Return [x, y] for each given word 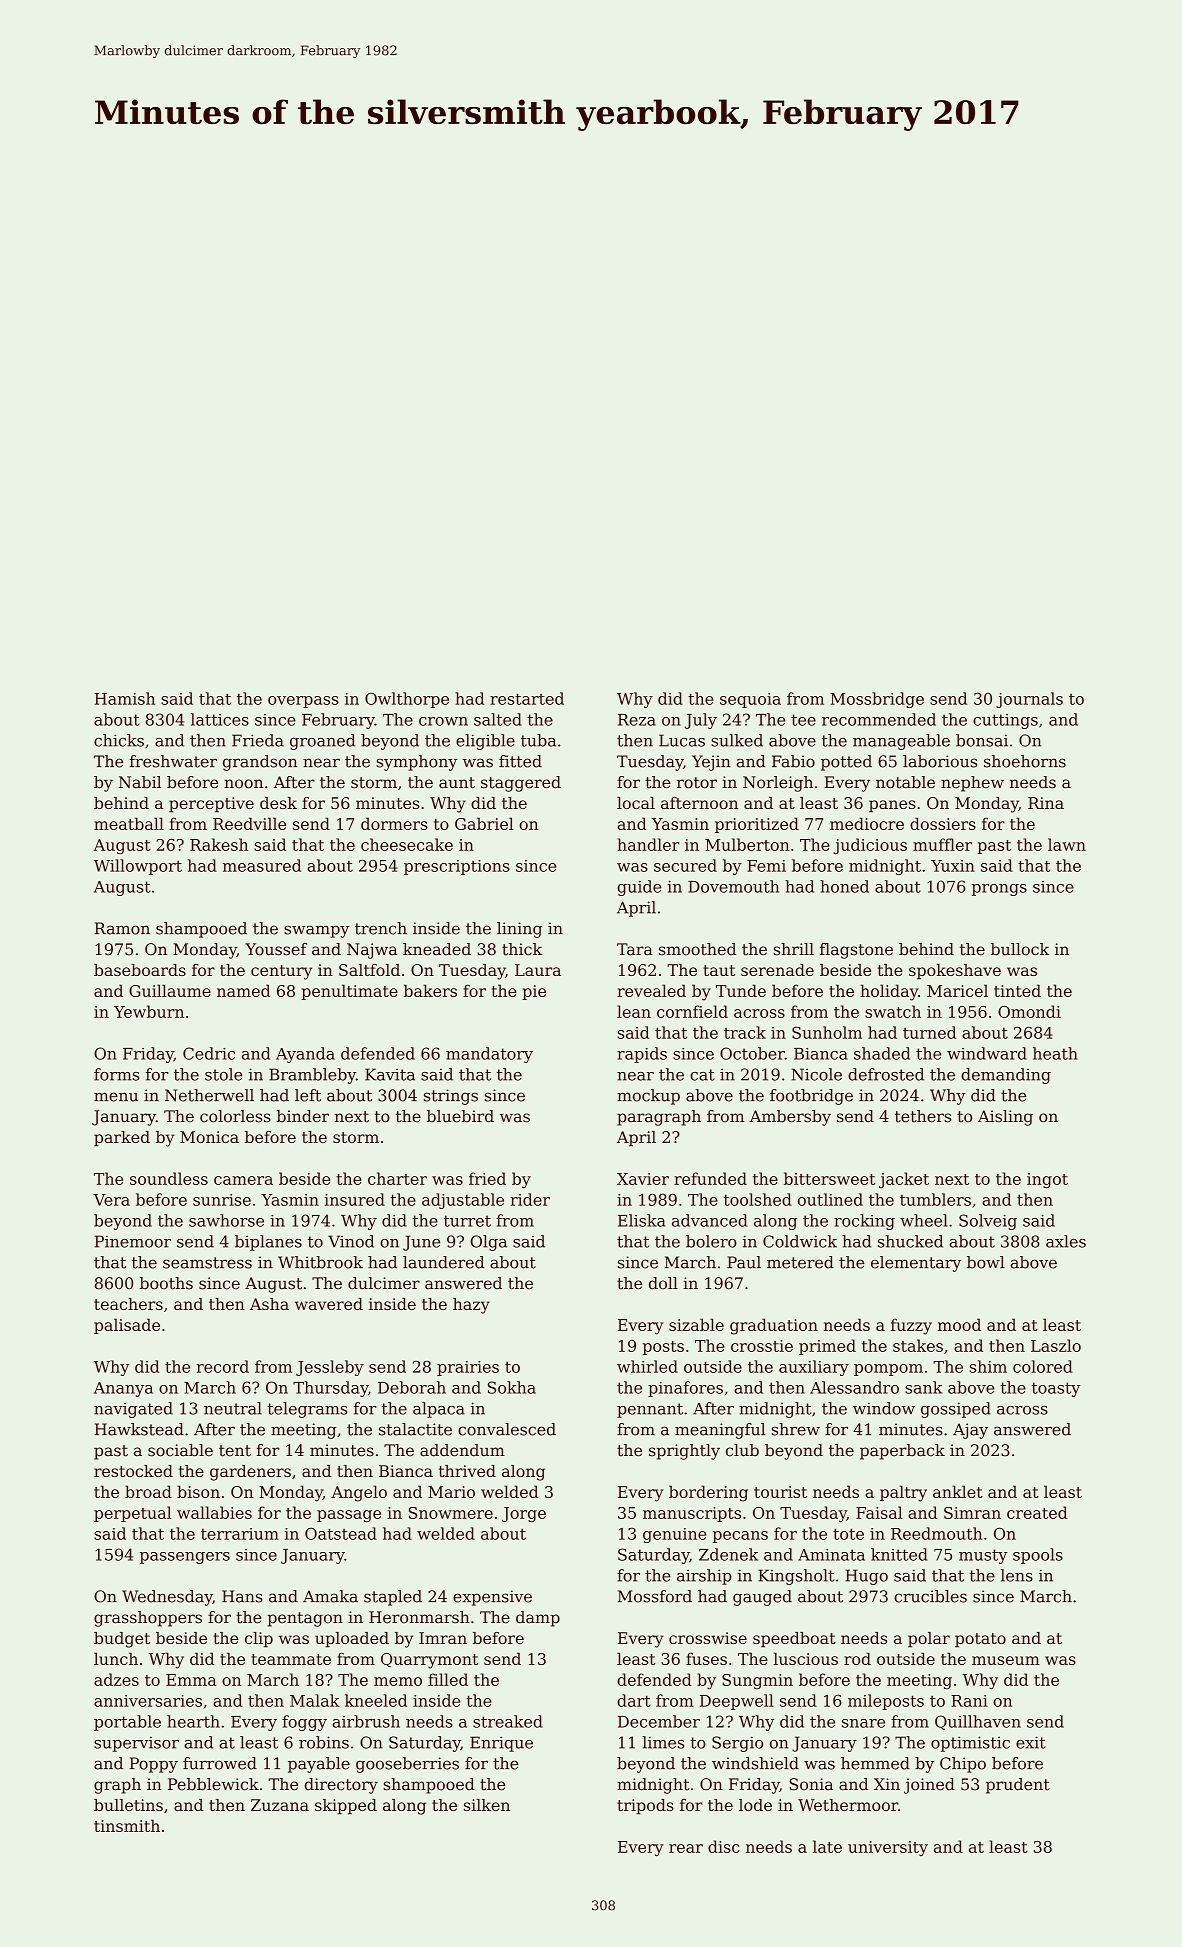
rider [530, 1199]
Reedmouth [936, 1533]
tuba [538, 740]
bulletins [128, 1805]
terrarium [240, 1534]
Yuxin [953, 866]
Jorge [524, 1514]
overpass [303, 702]
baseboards [140, 970]
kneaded [437, 949]
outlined [830, 1199]
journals [1029, 700]
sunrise [222, 1200]
